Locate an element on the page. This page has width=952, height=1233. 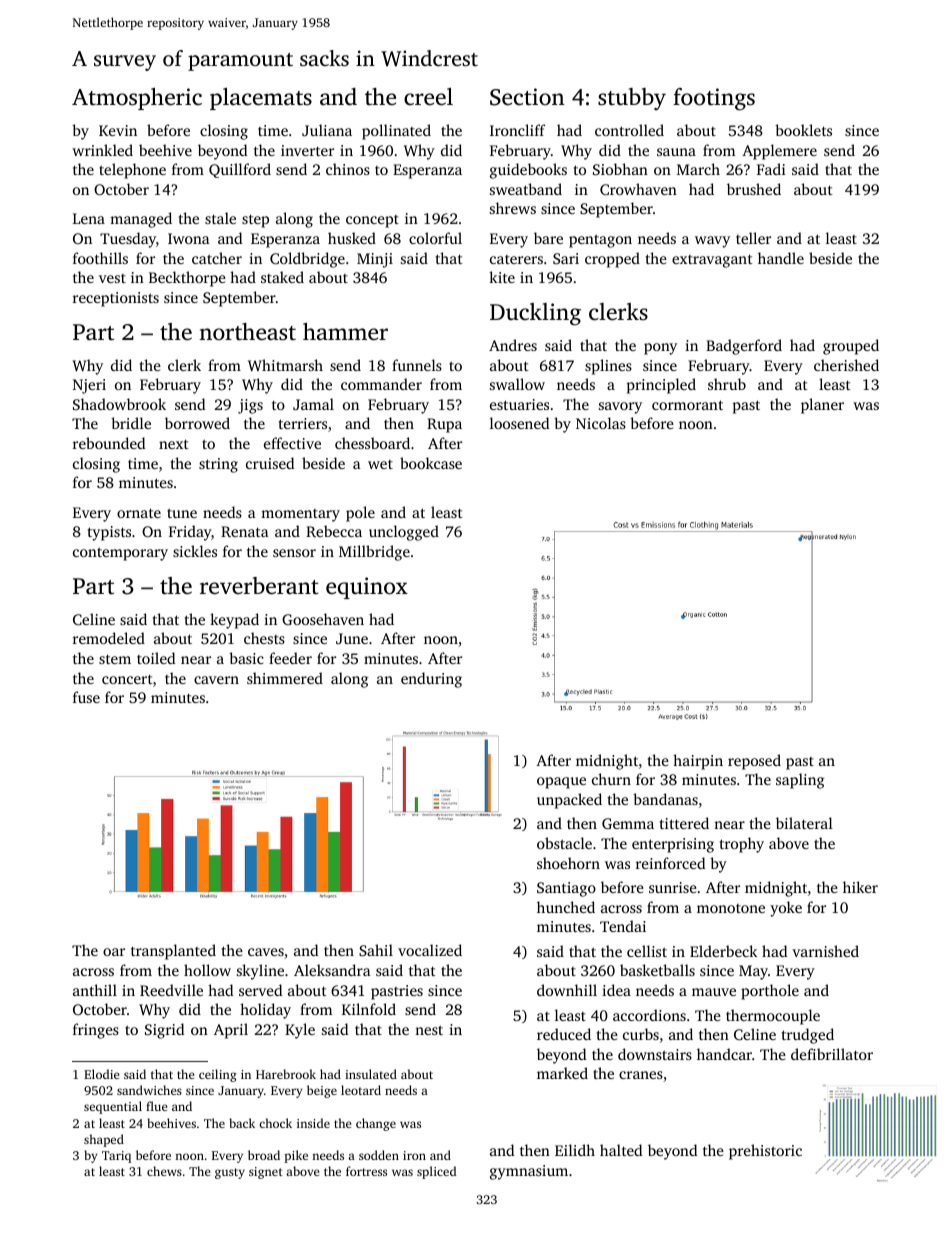
marked is located at coordinates (562, 1073).
